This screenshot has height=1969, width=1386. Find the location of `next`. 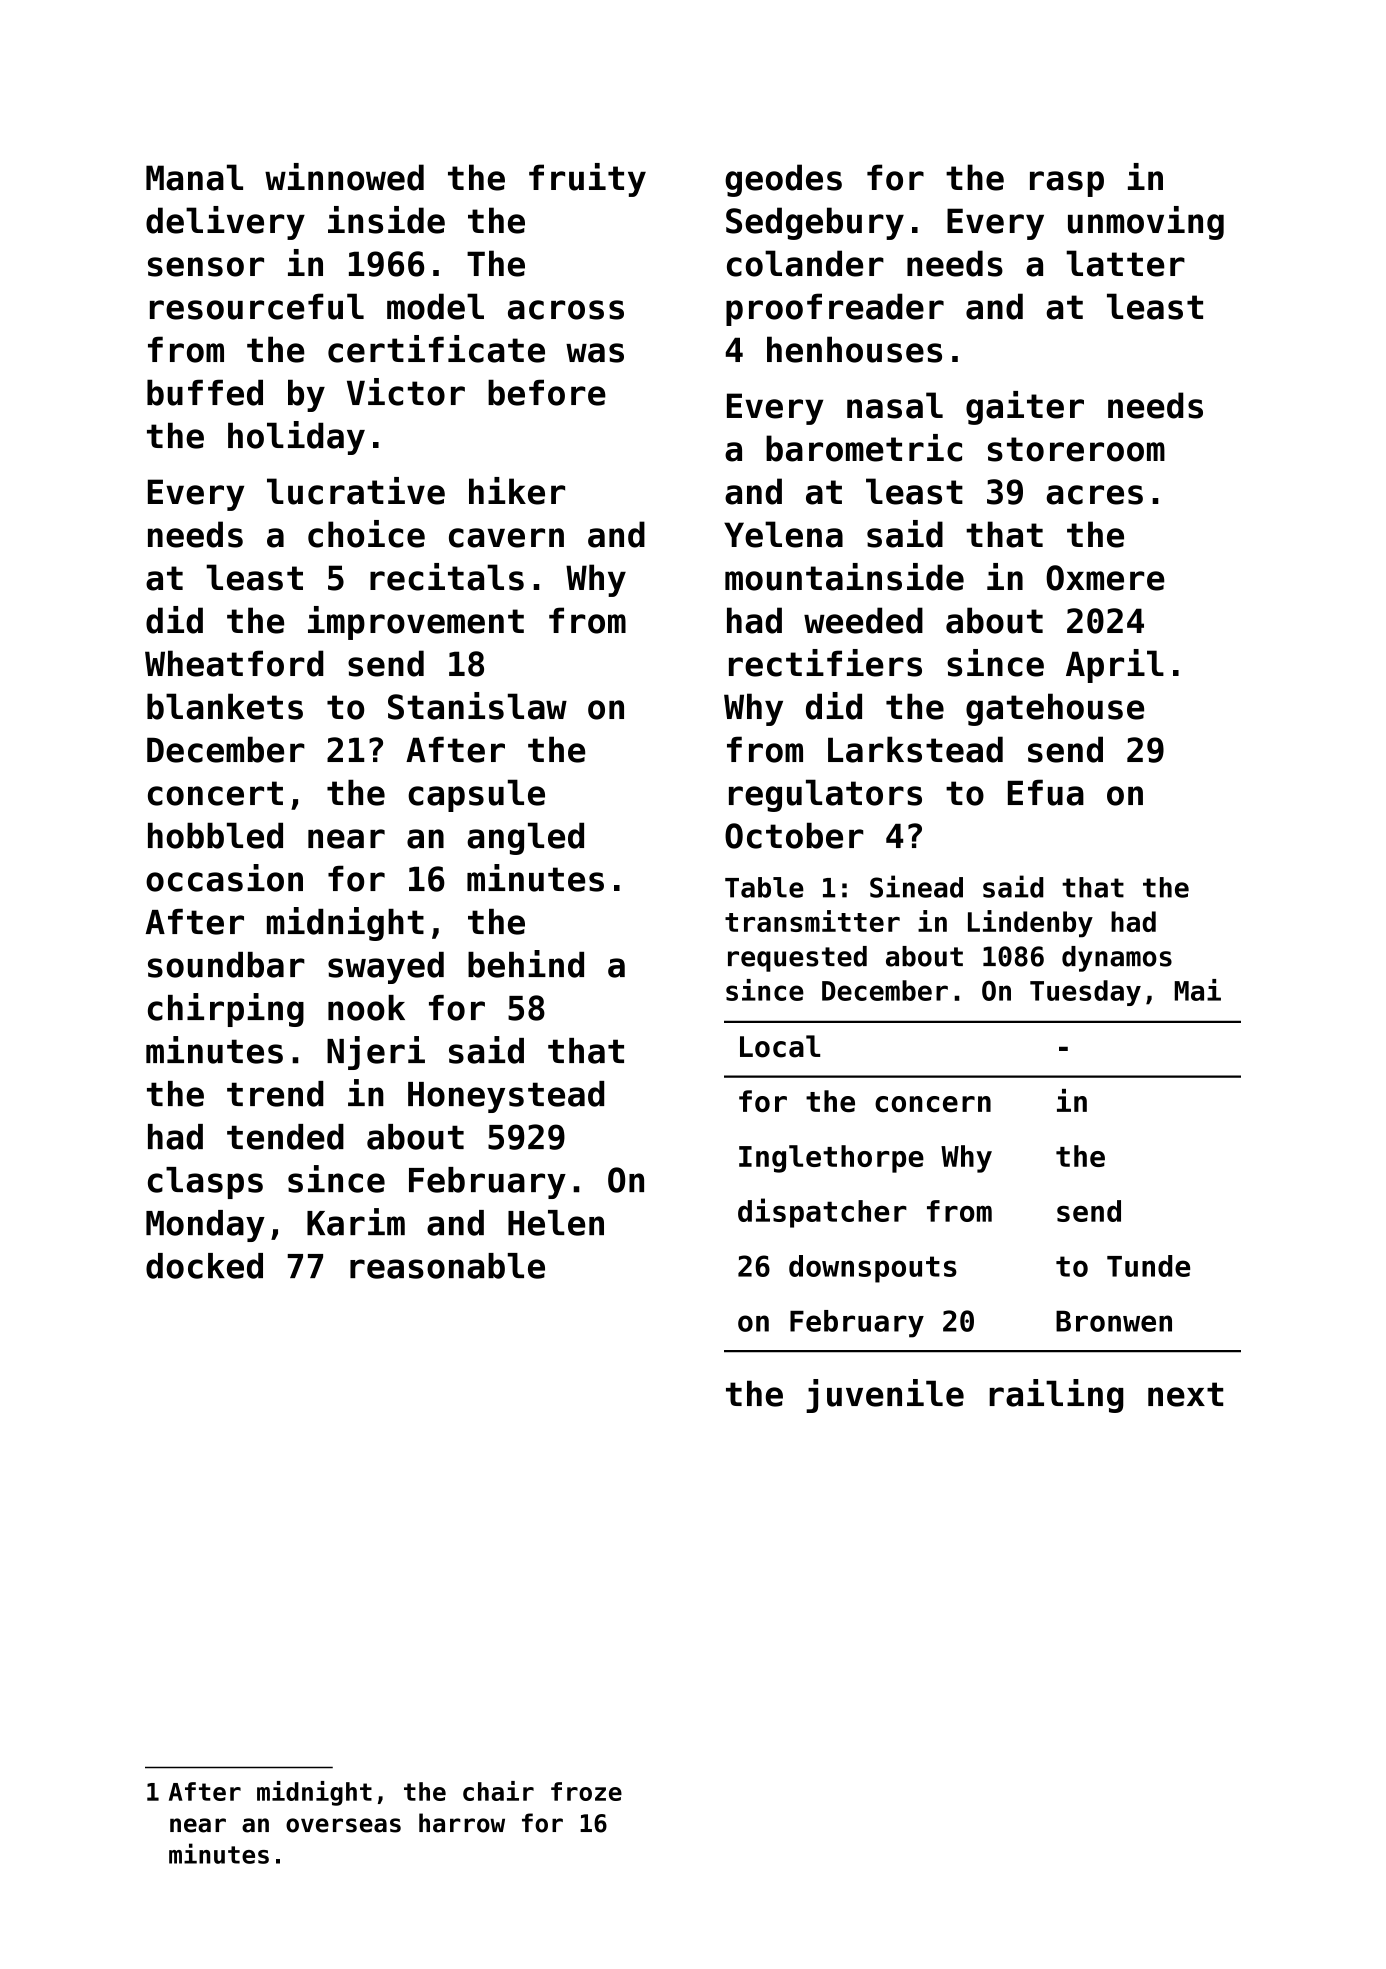

next is located at coordinates (1185, 1394).
